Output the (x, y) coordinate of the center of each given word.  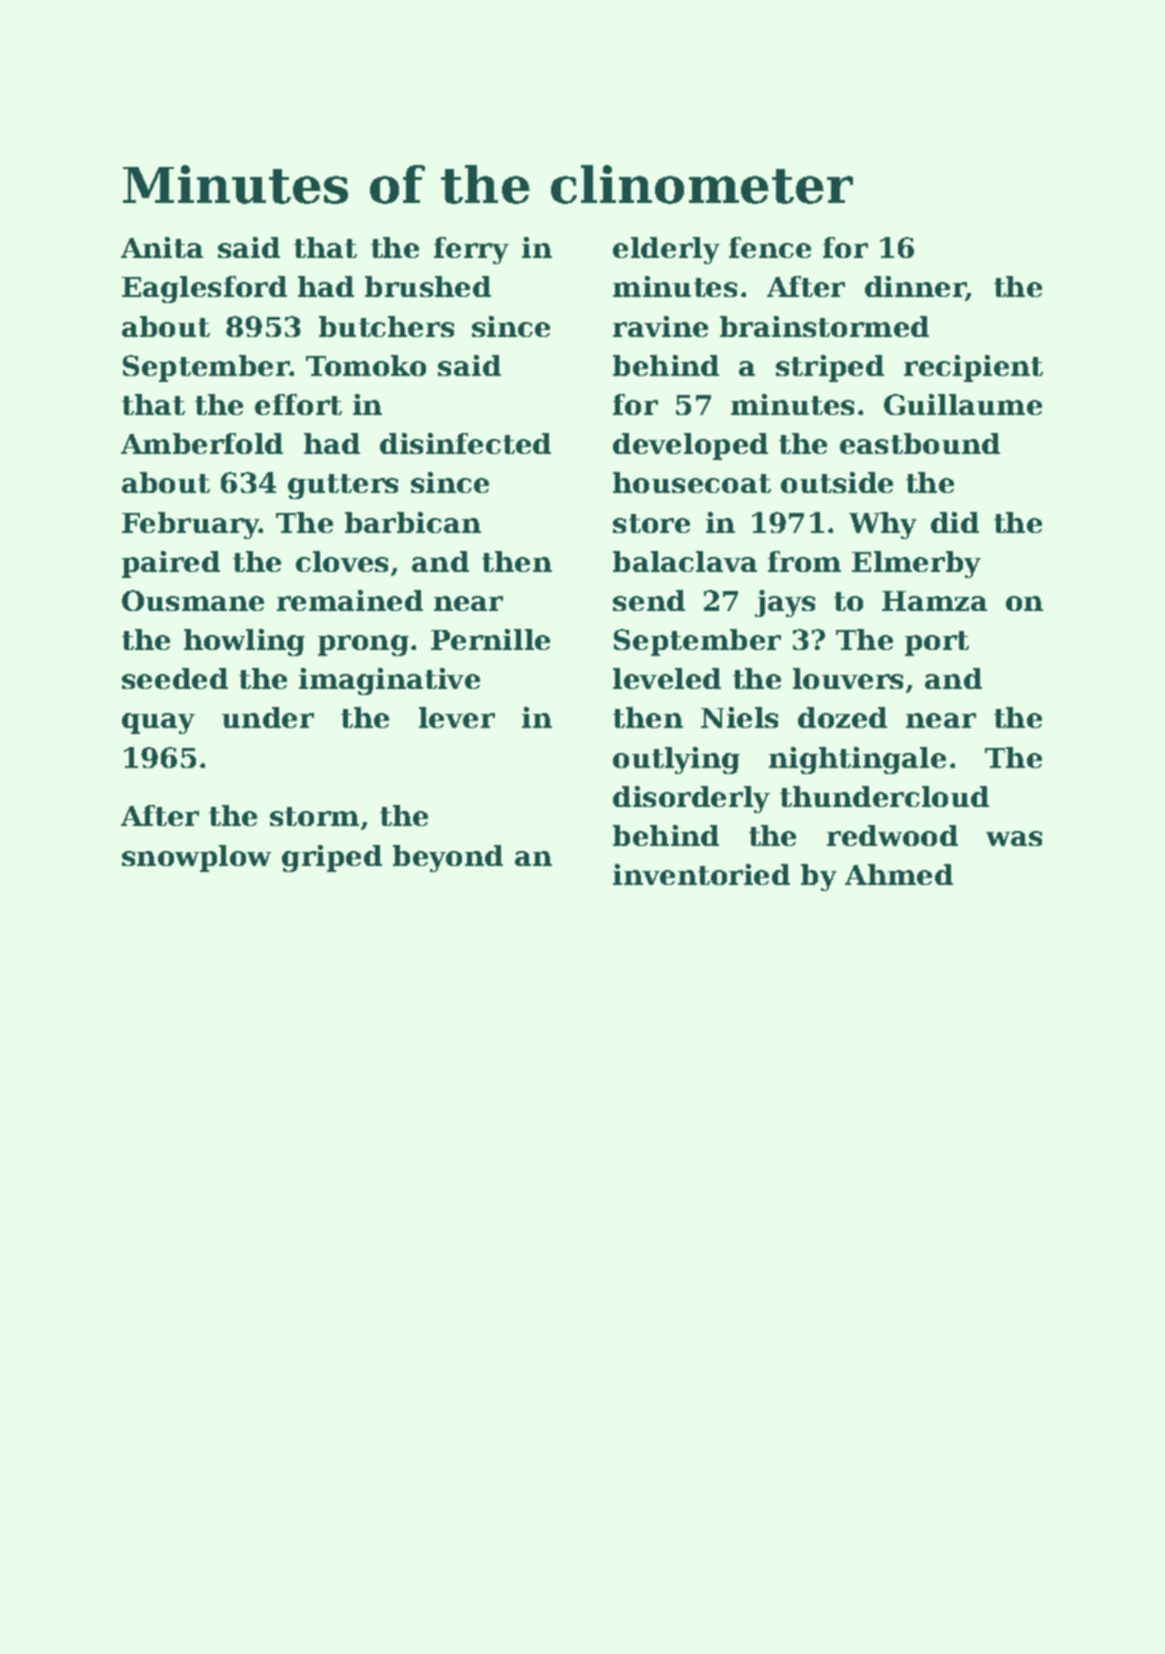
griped (332, 858)
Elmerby (916, 564)
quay (158, 723)
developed (690, 446)
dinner (915, 288)
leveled (667, 678)
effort (298, 404)
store (651, 523)
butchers (386, 326)
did (955, 522)
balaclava (685, 561)
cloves (342, 561)
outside (837, 482)
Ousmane (193, 600)
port (937, 643)
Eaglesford (204, 289)
